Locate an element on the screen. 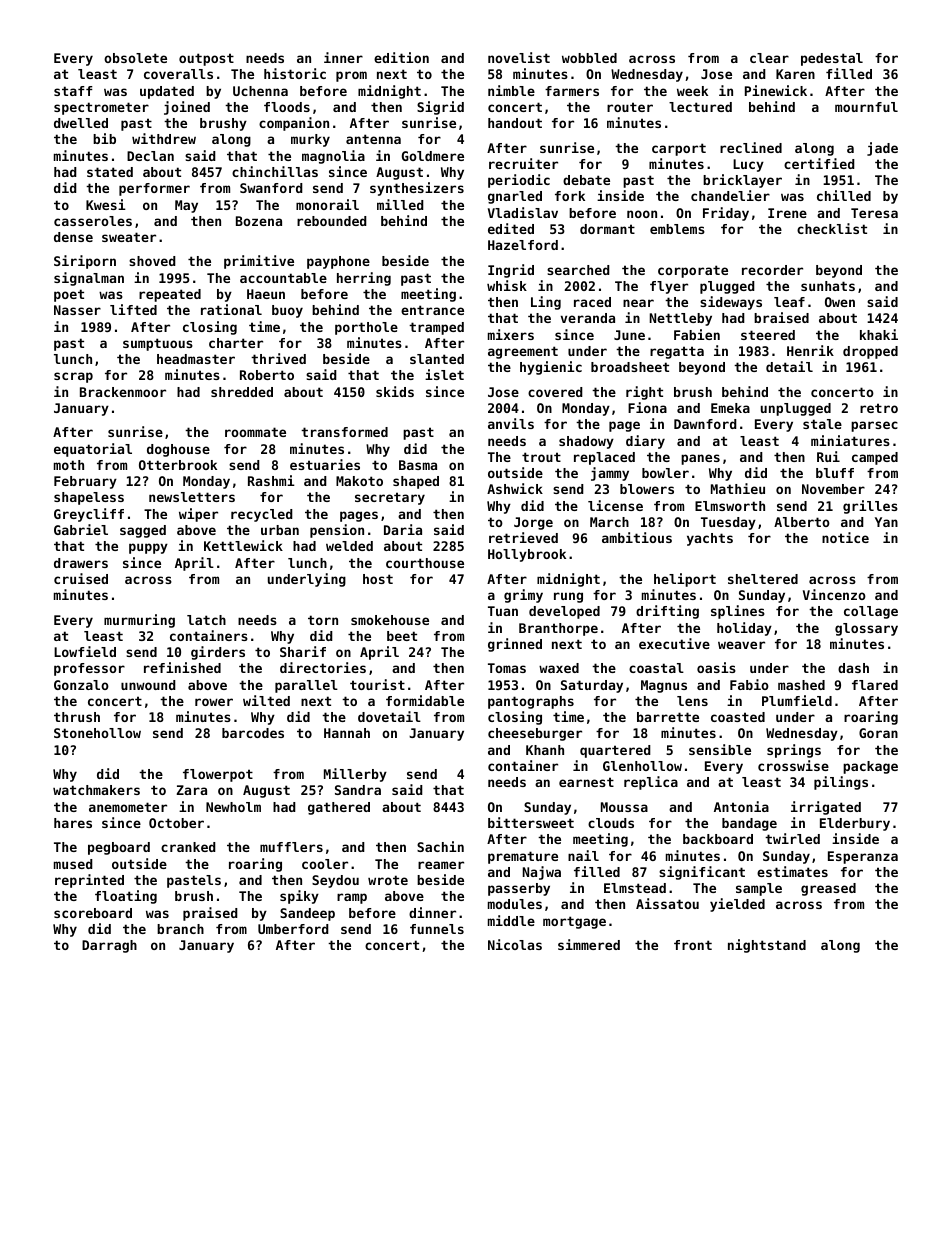 The image size is (952, 1233). Siriporn is located at coordinates (85, 262).
